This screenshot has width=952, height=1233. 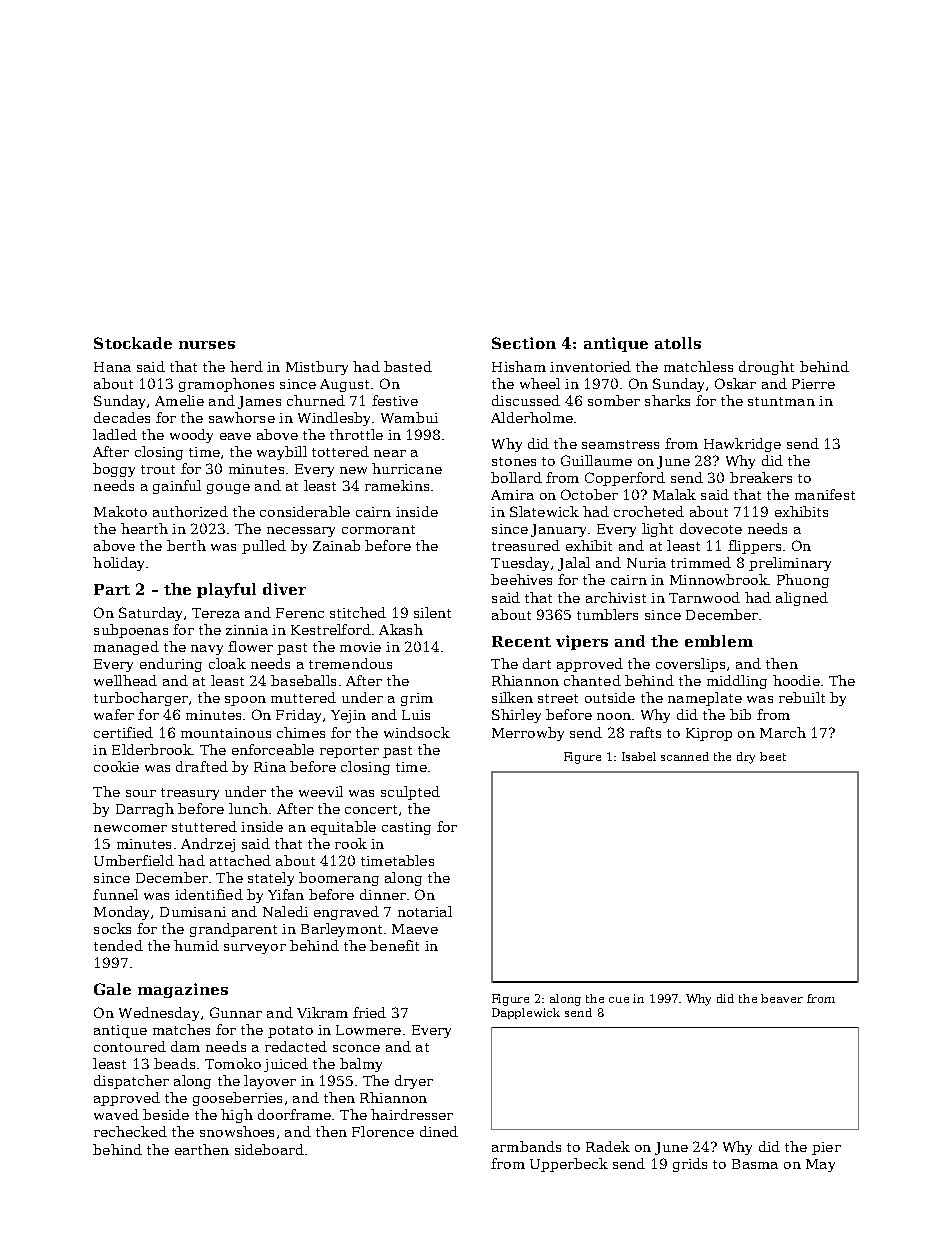 What do you see at coordinates (646, 563) in the screenshot?
I see `Nuria` at bounding box center [646, 563].
